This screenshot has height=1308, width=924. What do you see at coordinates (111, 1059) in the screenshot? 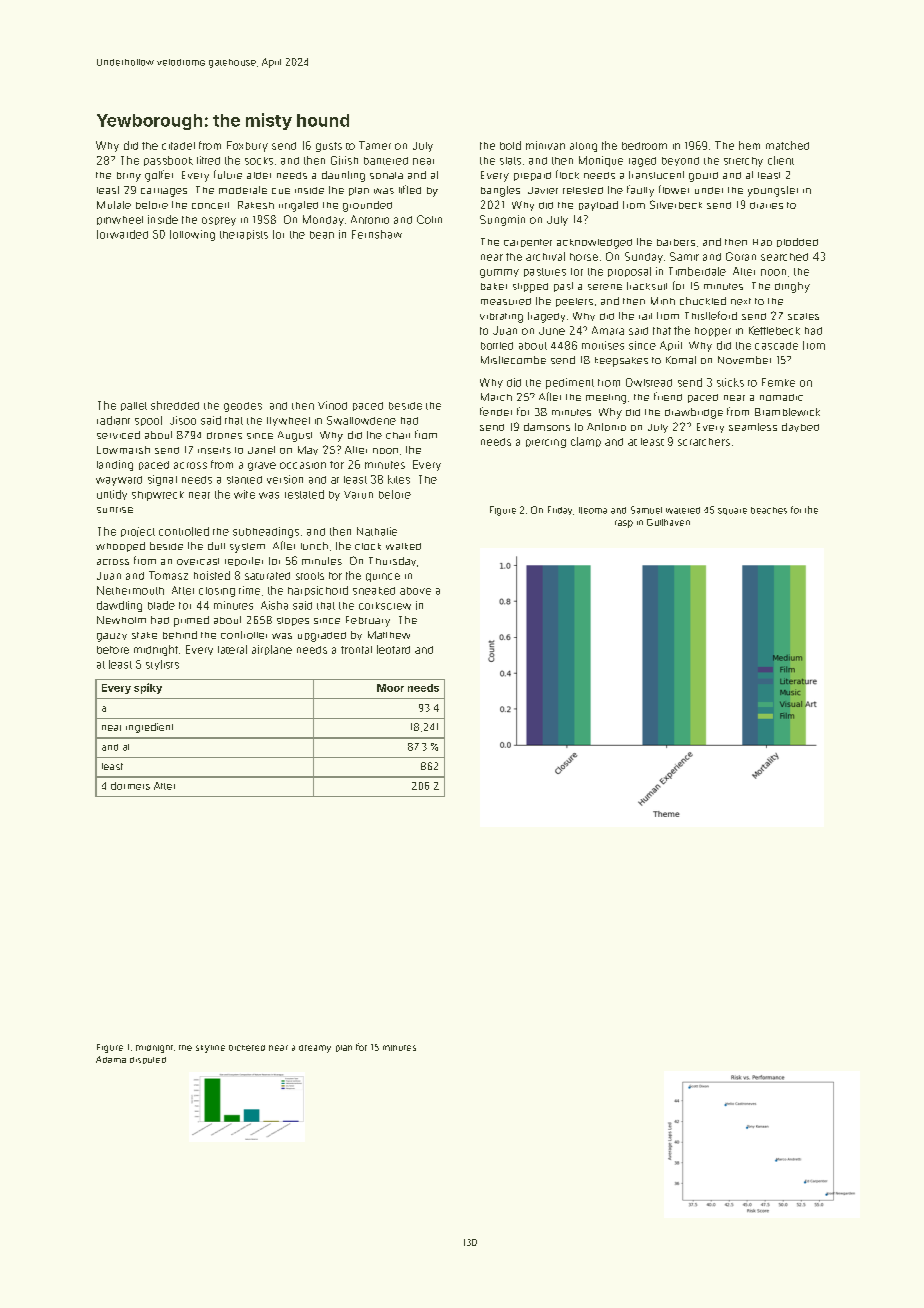
I see `Adama` at bounding box center [111, 1059].
